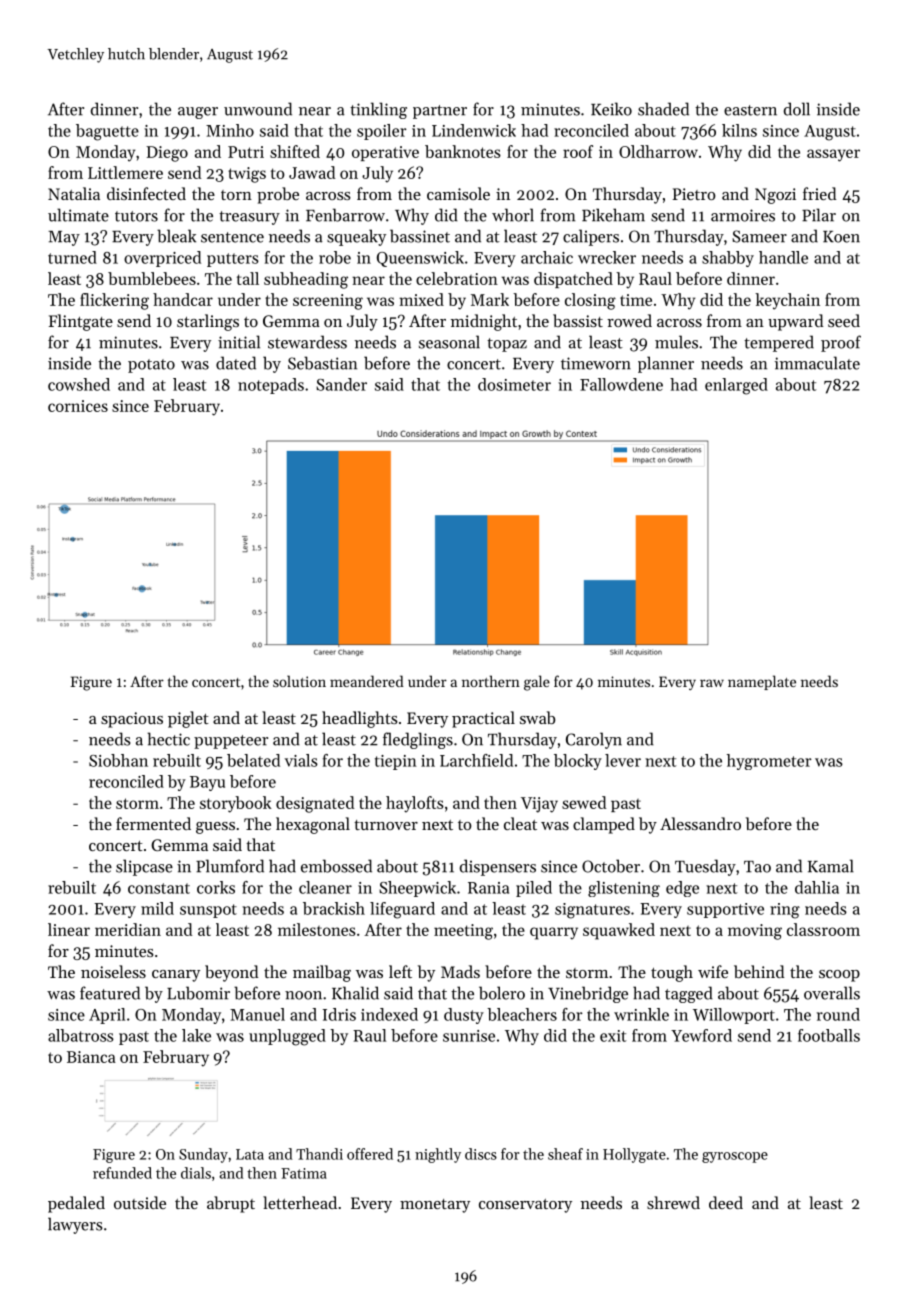  What do you see at coordinates (458, 193) in the screenshot?
I see `camisole` at bounding box center [458, 193].
